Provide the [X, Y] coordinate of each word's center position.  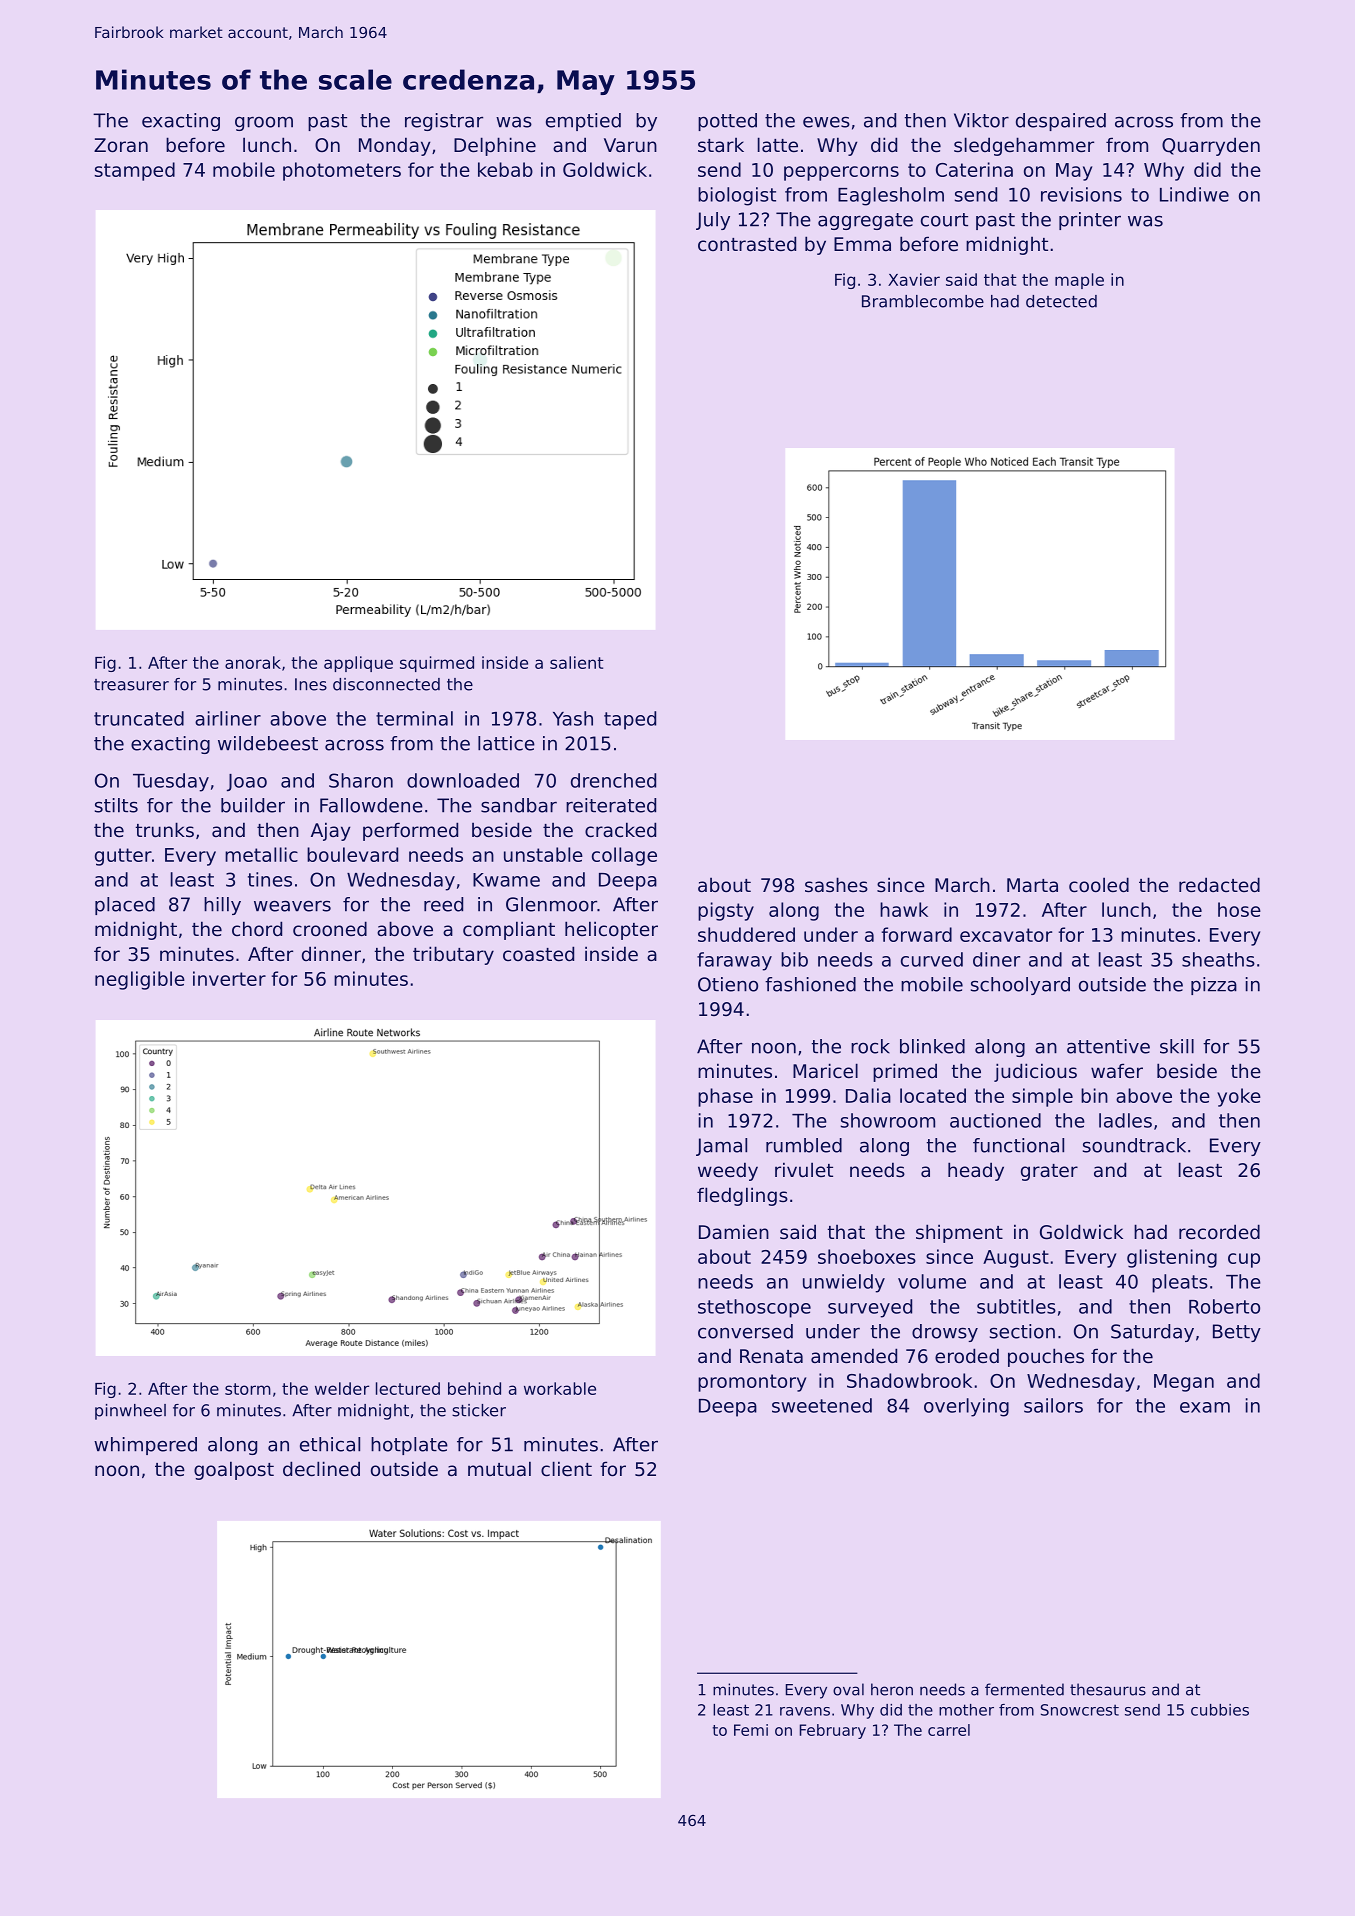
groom [264, 124]
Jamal [721, 1147]
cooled [1099, 884]
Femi [751, 1730]
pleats [1180, 1283]
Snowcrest [1080, 1710]
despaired [1061, 122]
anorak [253, 662]
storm [248, 1389]
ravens [805, 1711]
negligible [140, 980]
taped [630, 720]
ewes [826, 122]
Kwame [506, 880]
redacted [1219, 884]
